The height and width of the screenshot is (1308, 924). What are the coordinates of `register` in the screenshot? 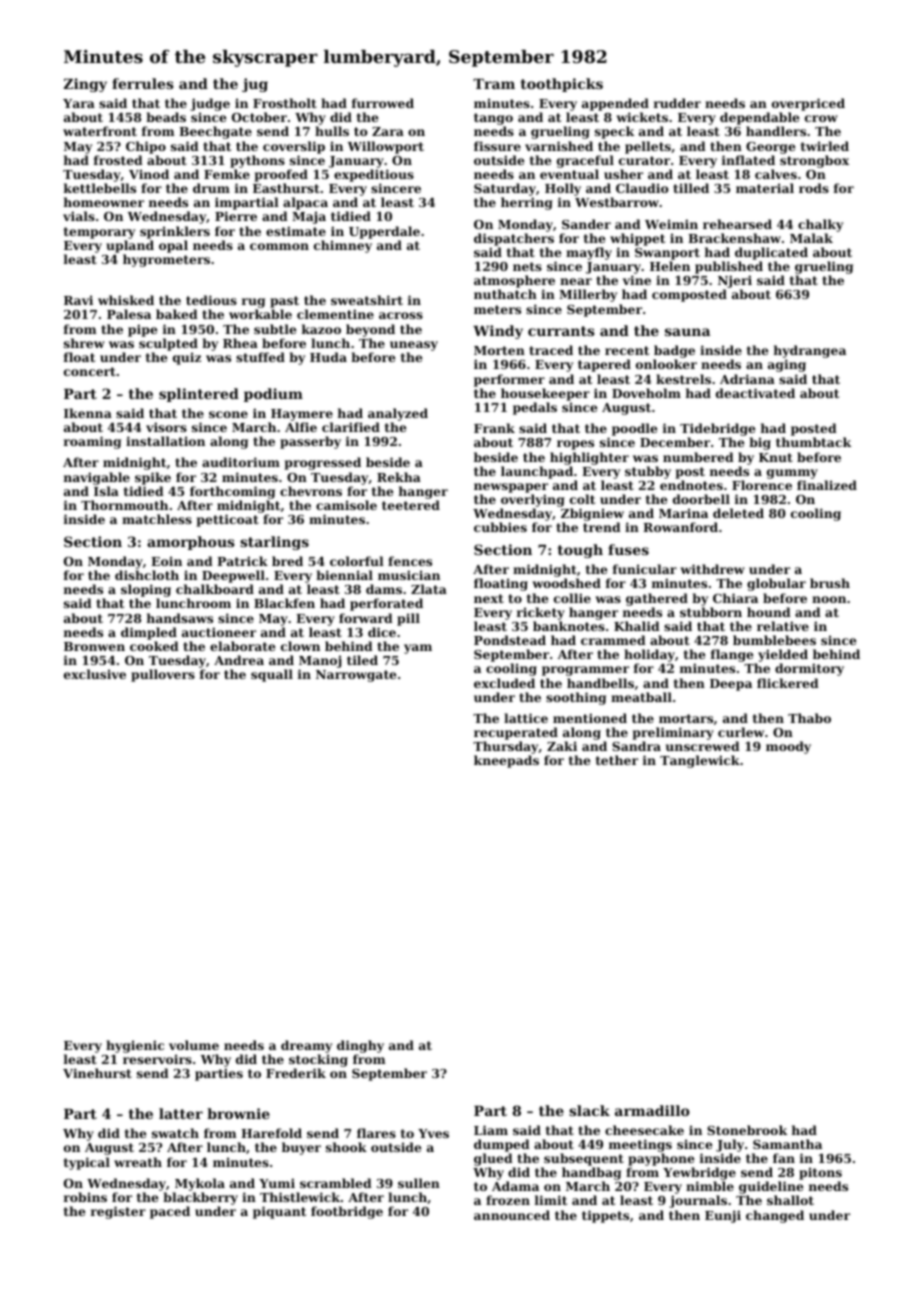 It's located at (118, 1212).
